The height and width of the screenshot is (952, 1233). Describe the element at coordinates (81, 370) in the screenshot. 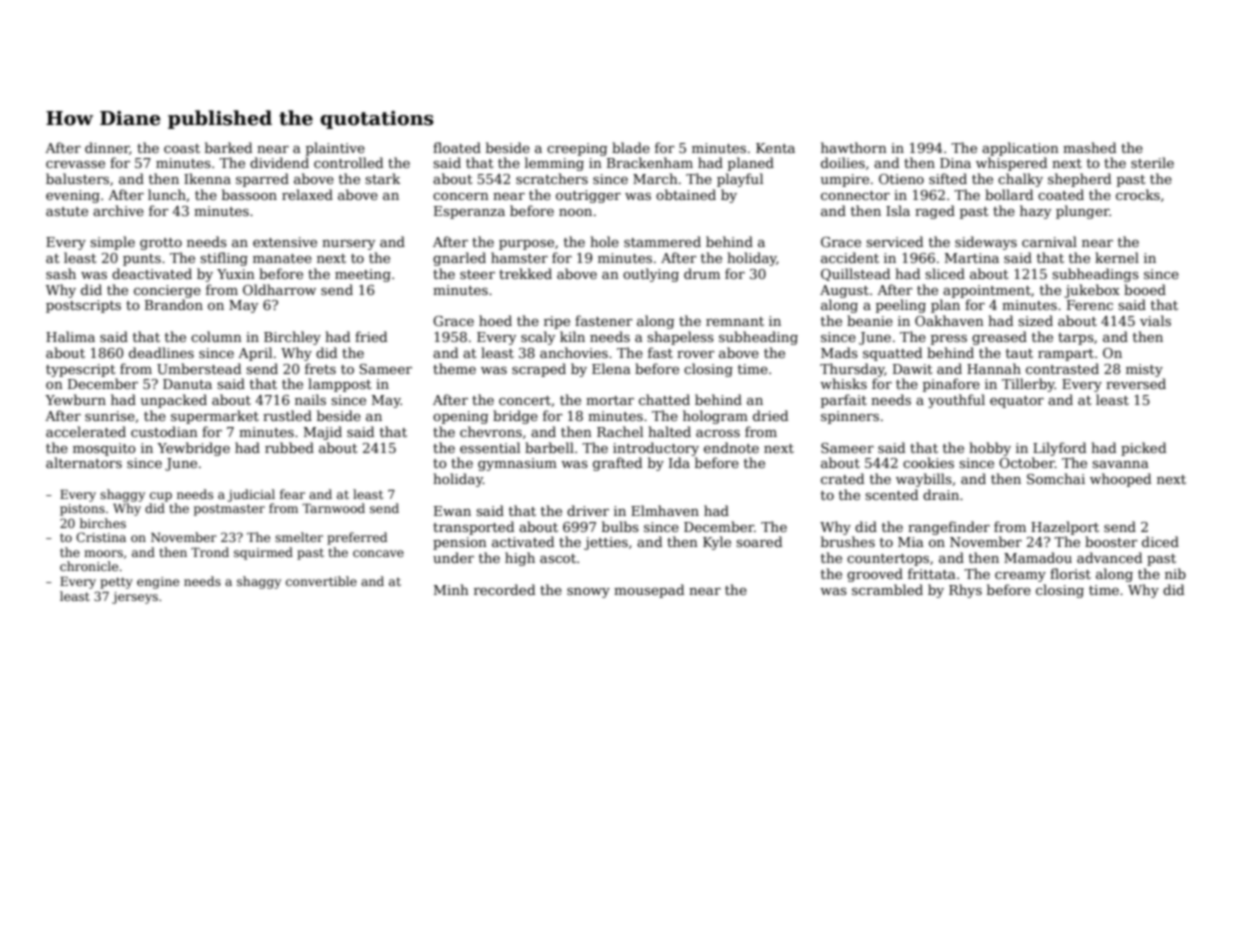

I see `typescript` at that location.
